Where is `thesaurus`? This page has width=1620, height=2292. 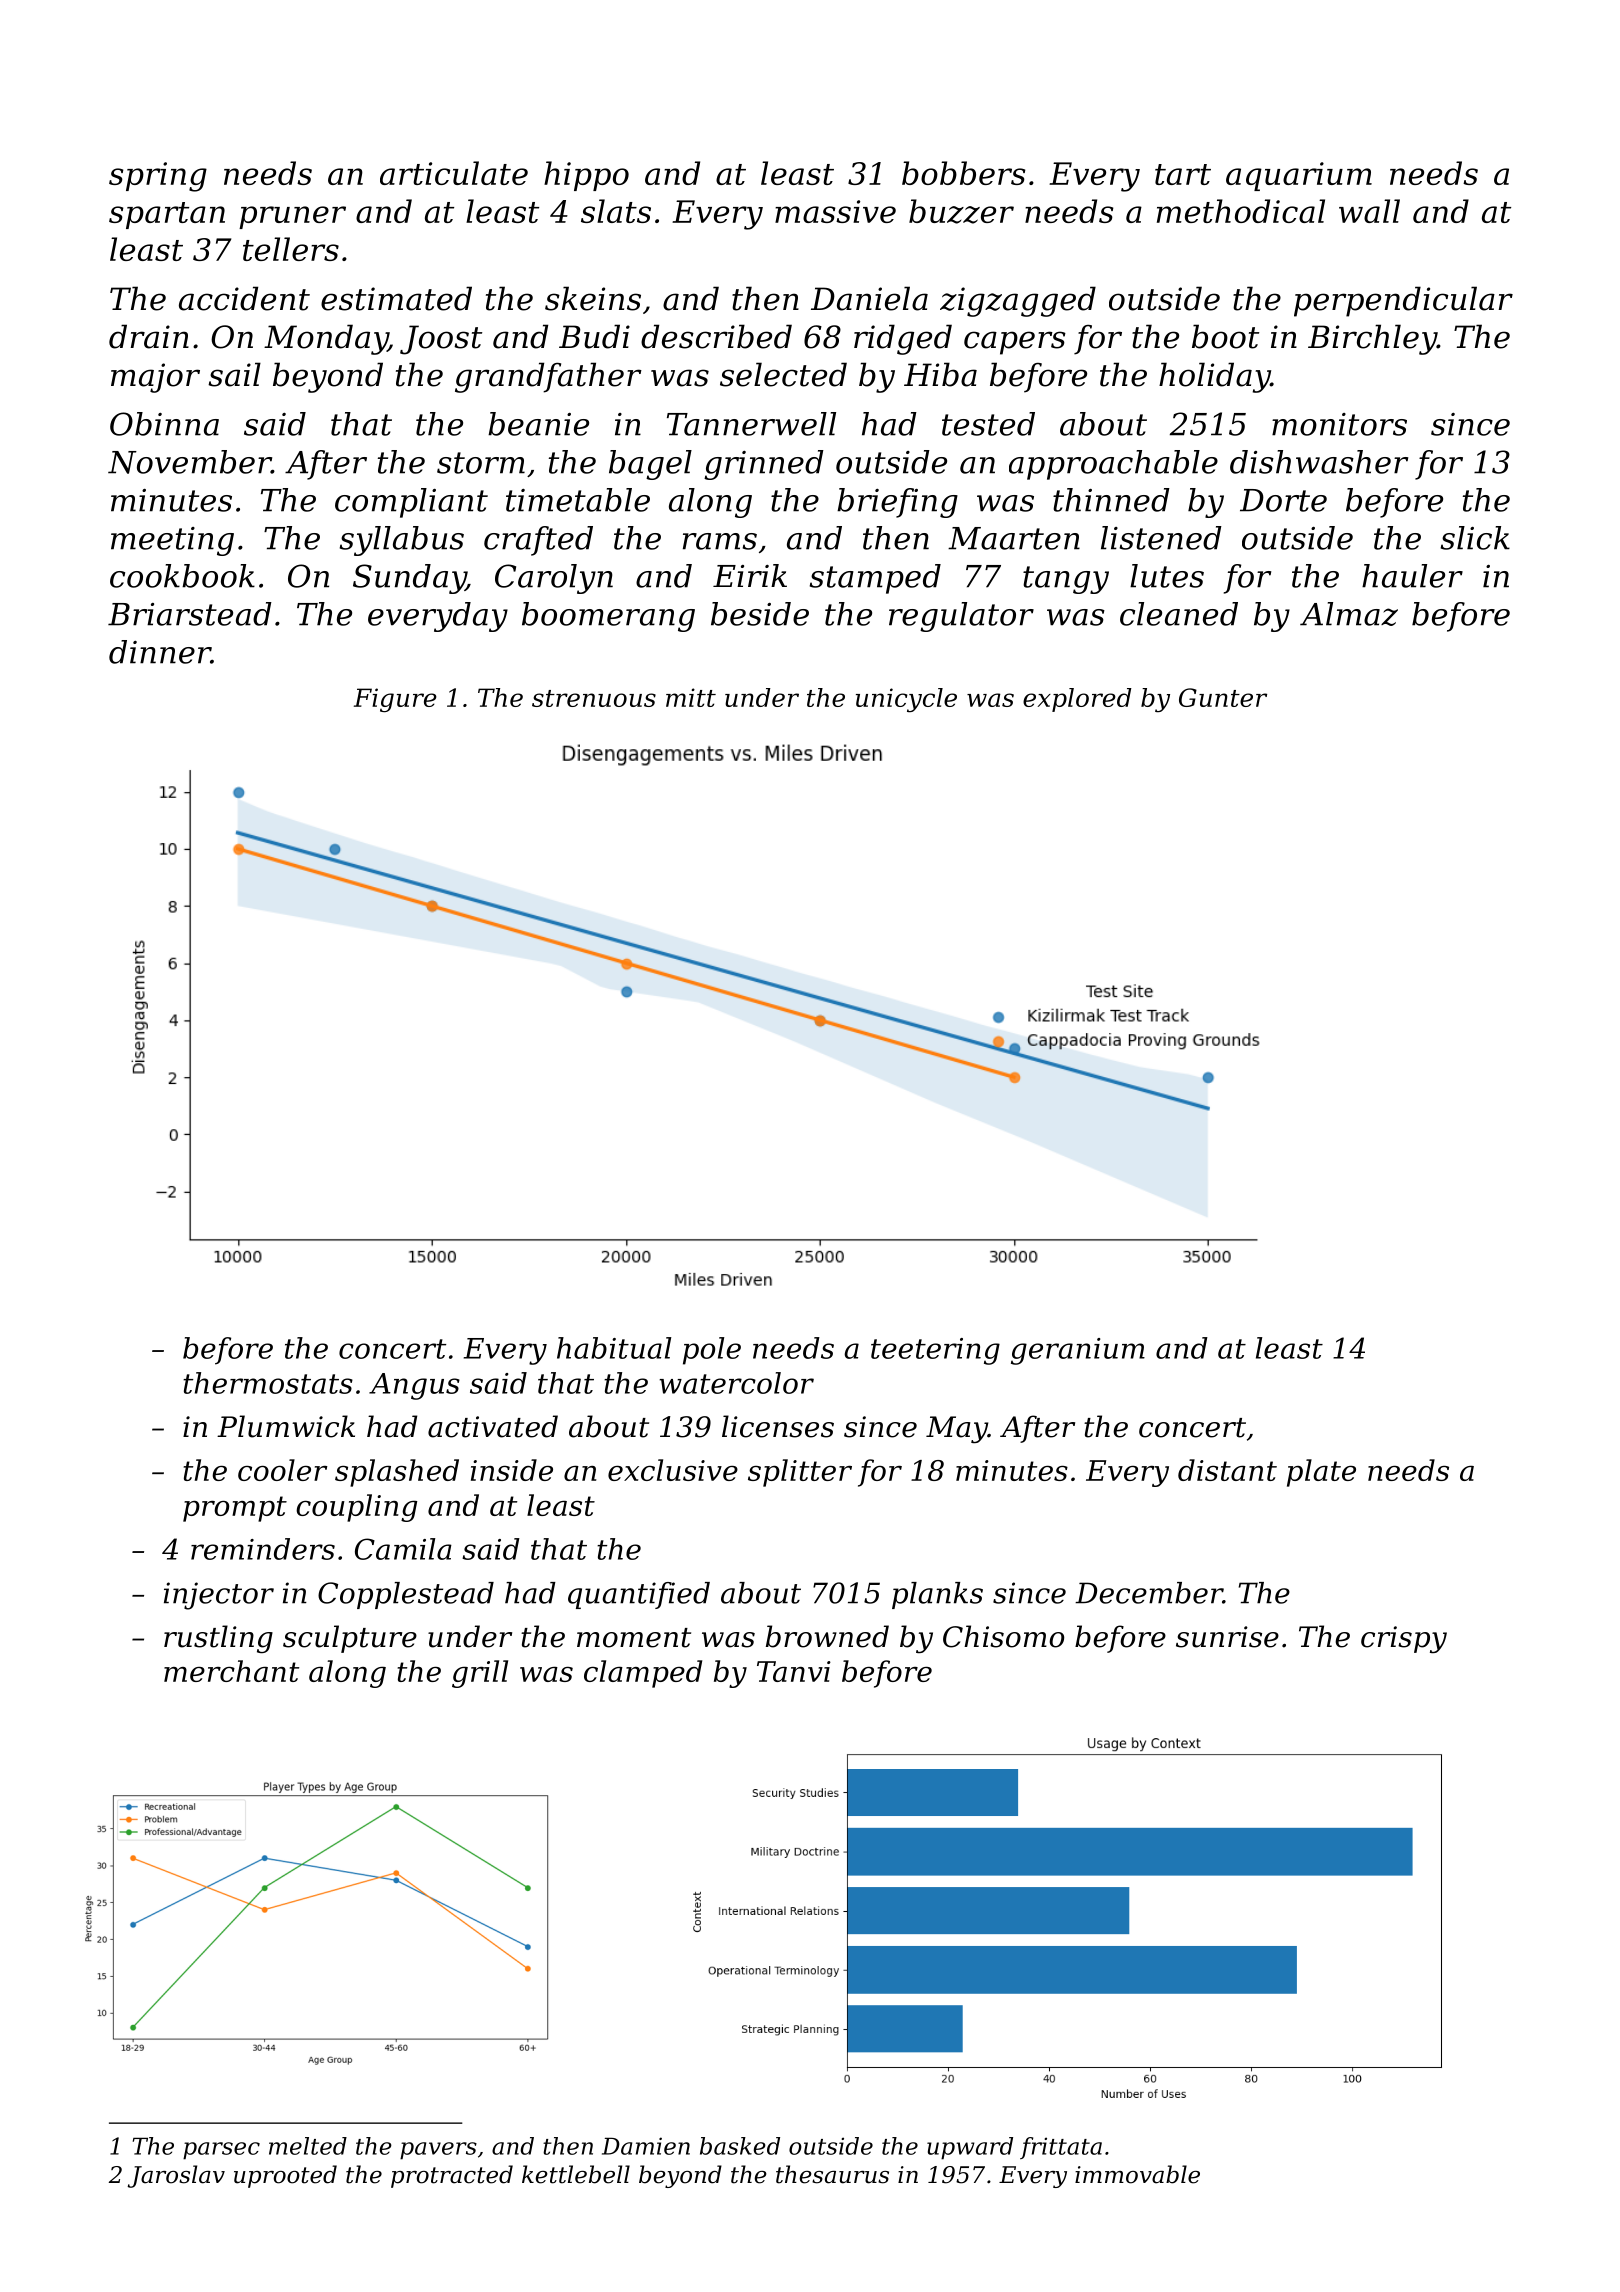
thesaurus is located at coordinates (832, 2174).
